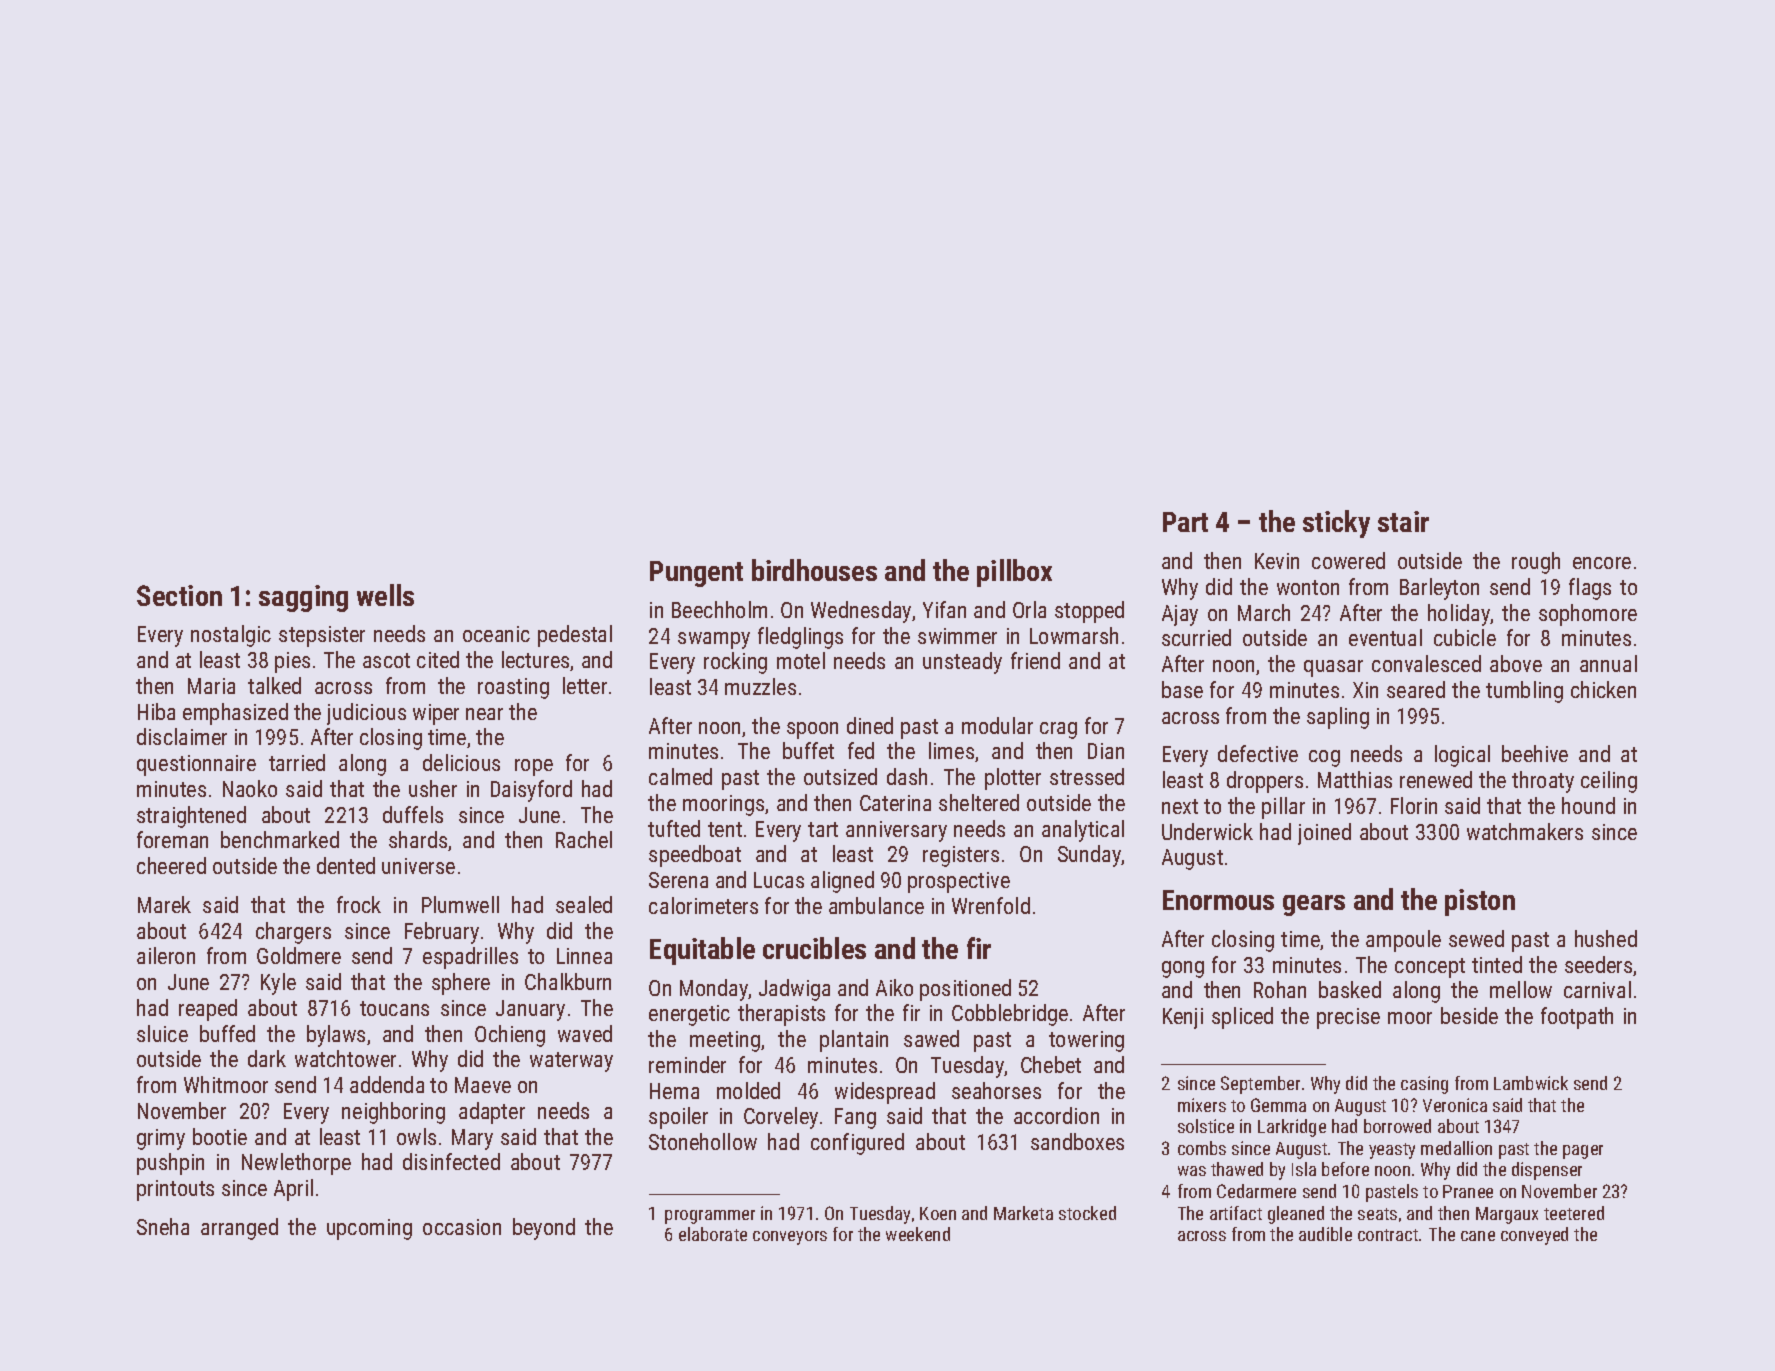 The width and height of the screenshot is (1775, 1371). Describe the element at coordinates (239, 1229) in the screenshot. I see `arranged` at that location.
